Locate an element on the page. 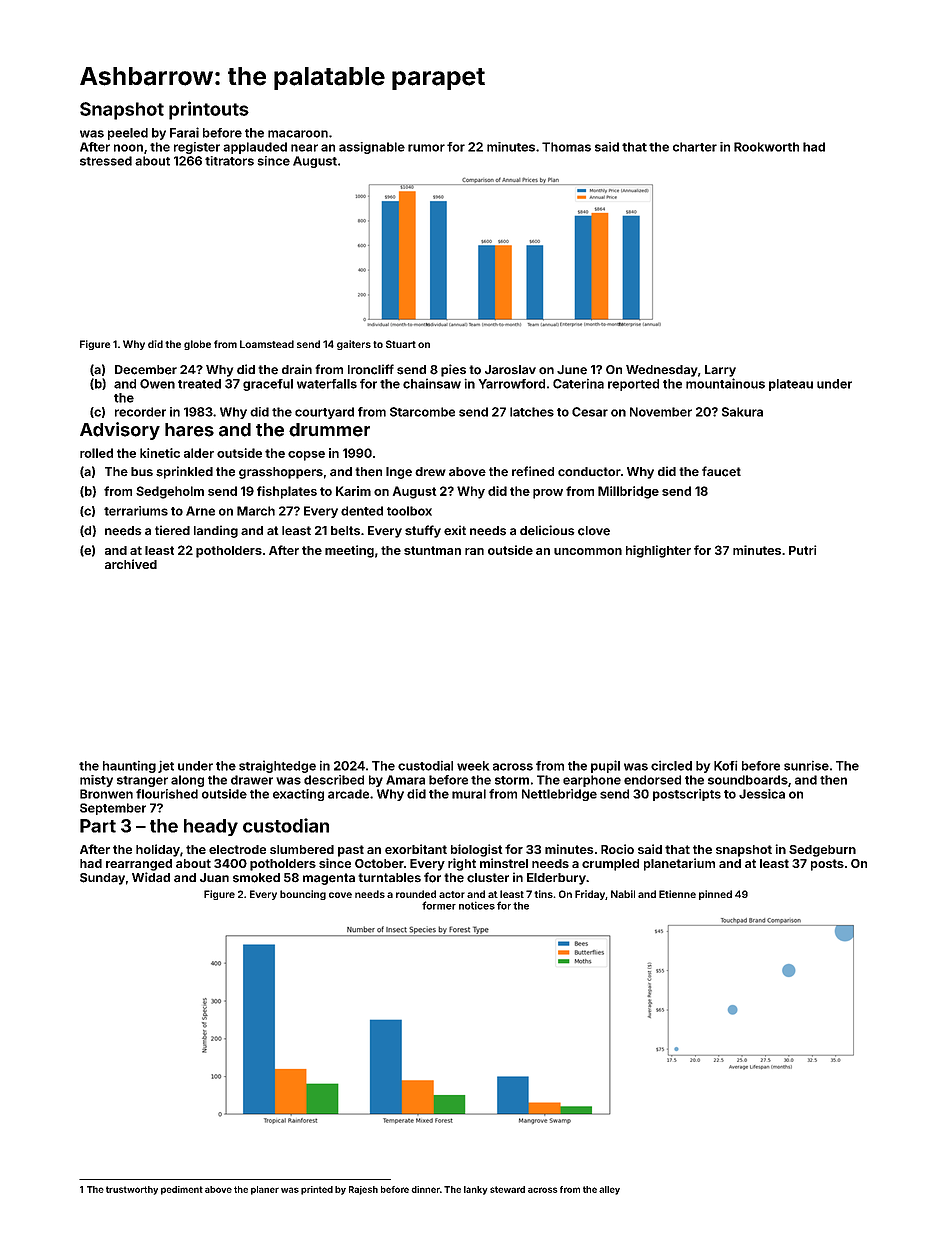 This page has height=1233, width=952. copse is located at coordinates (306, 456).
